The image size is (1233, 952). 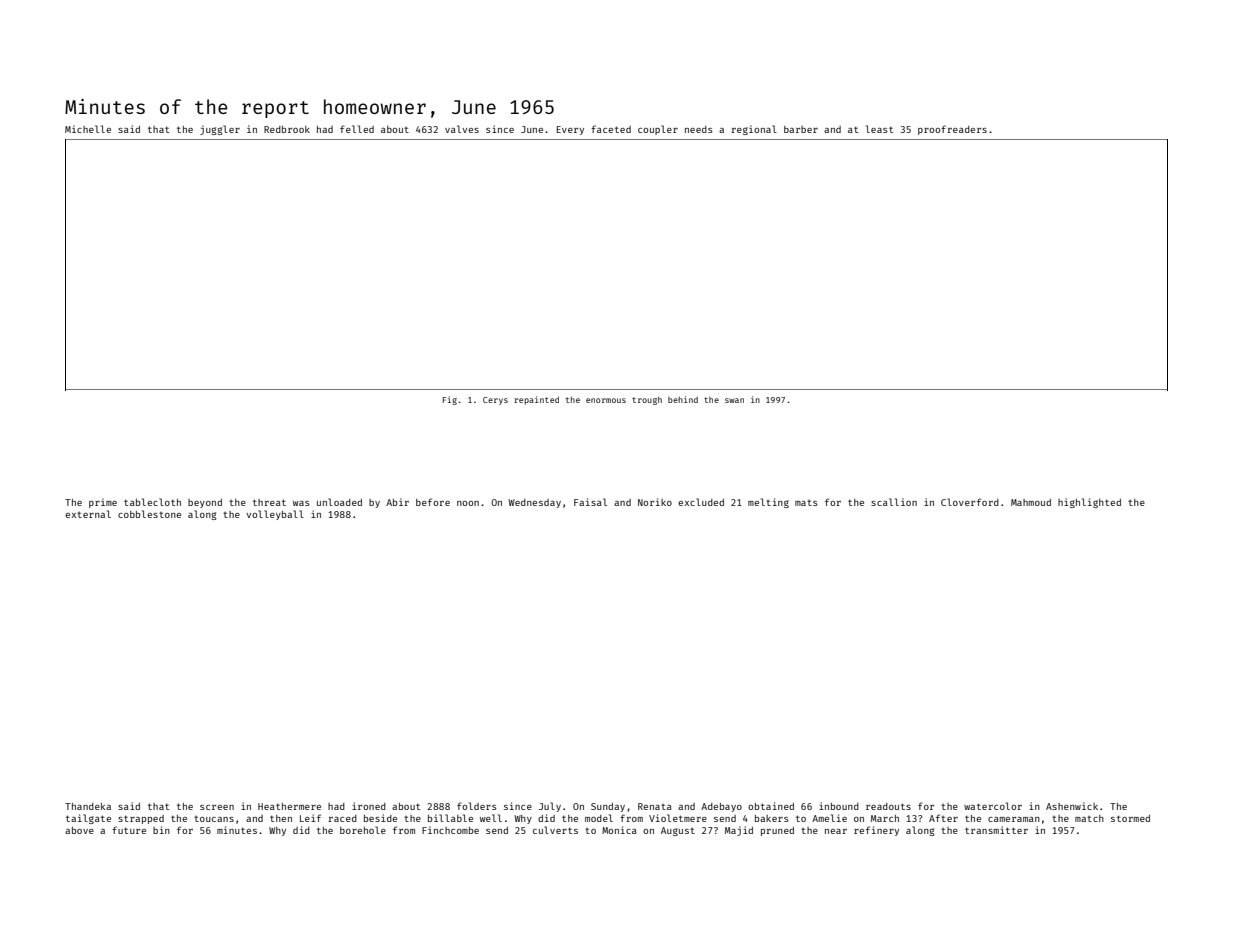 I want to click on screen, so click(x=217, y=807).
